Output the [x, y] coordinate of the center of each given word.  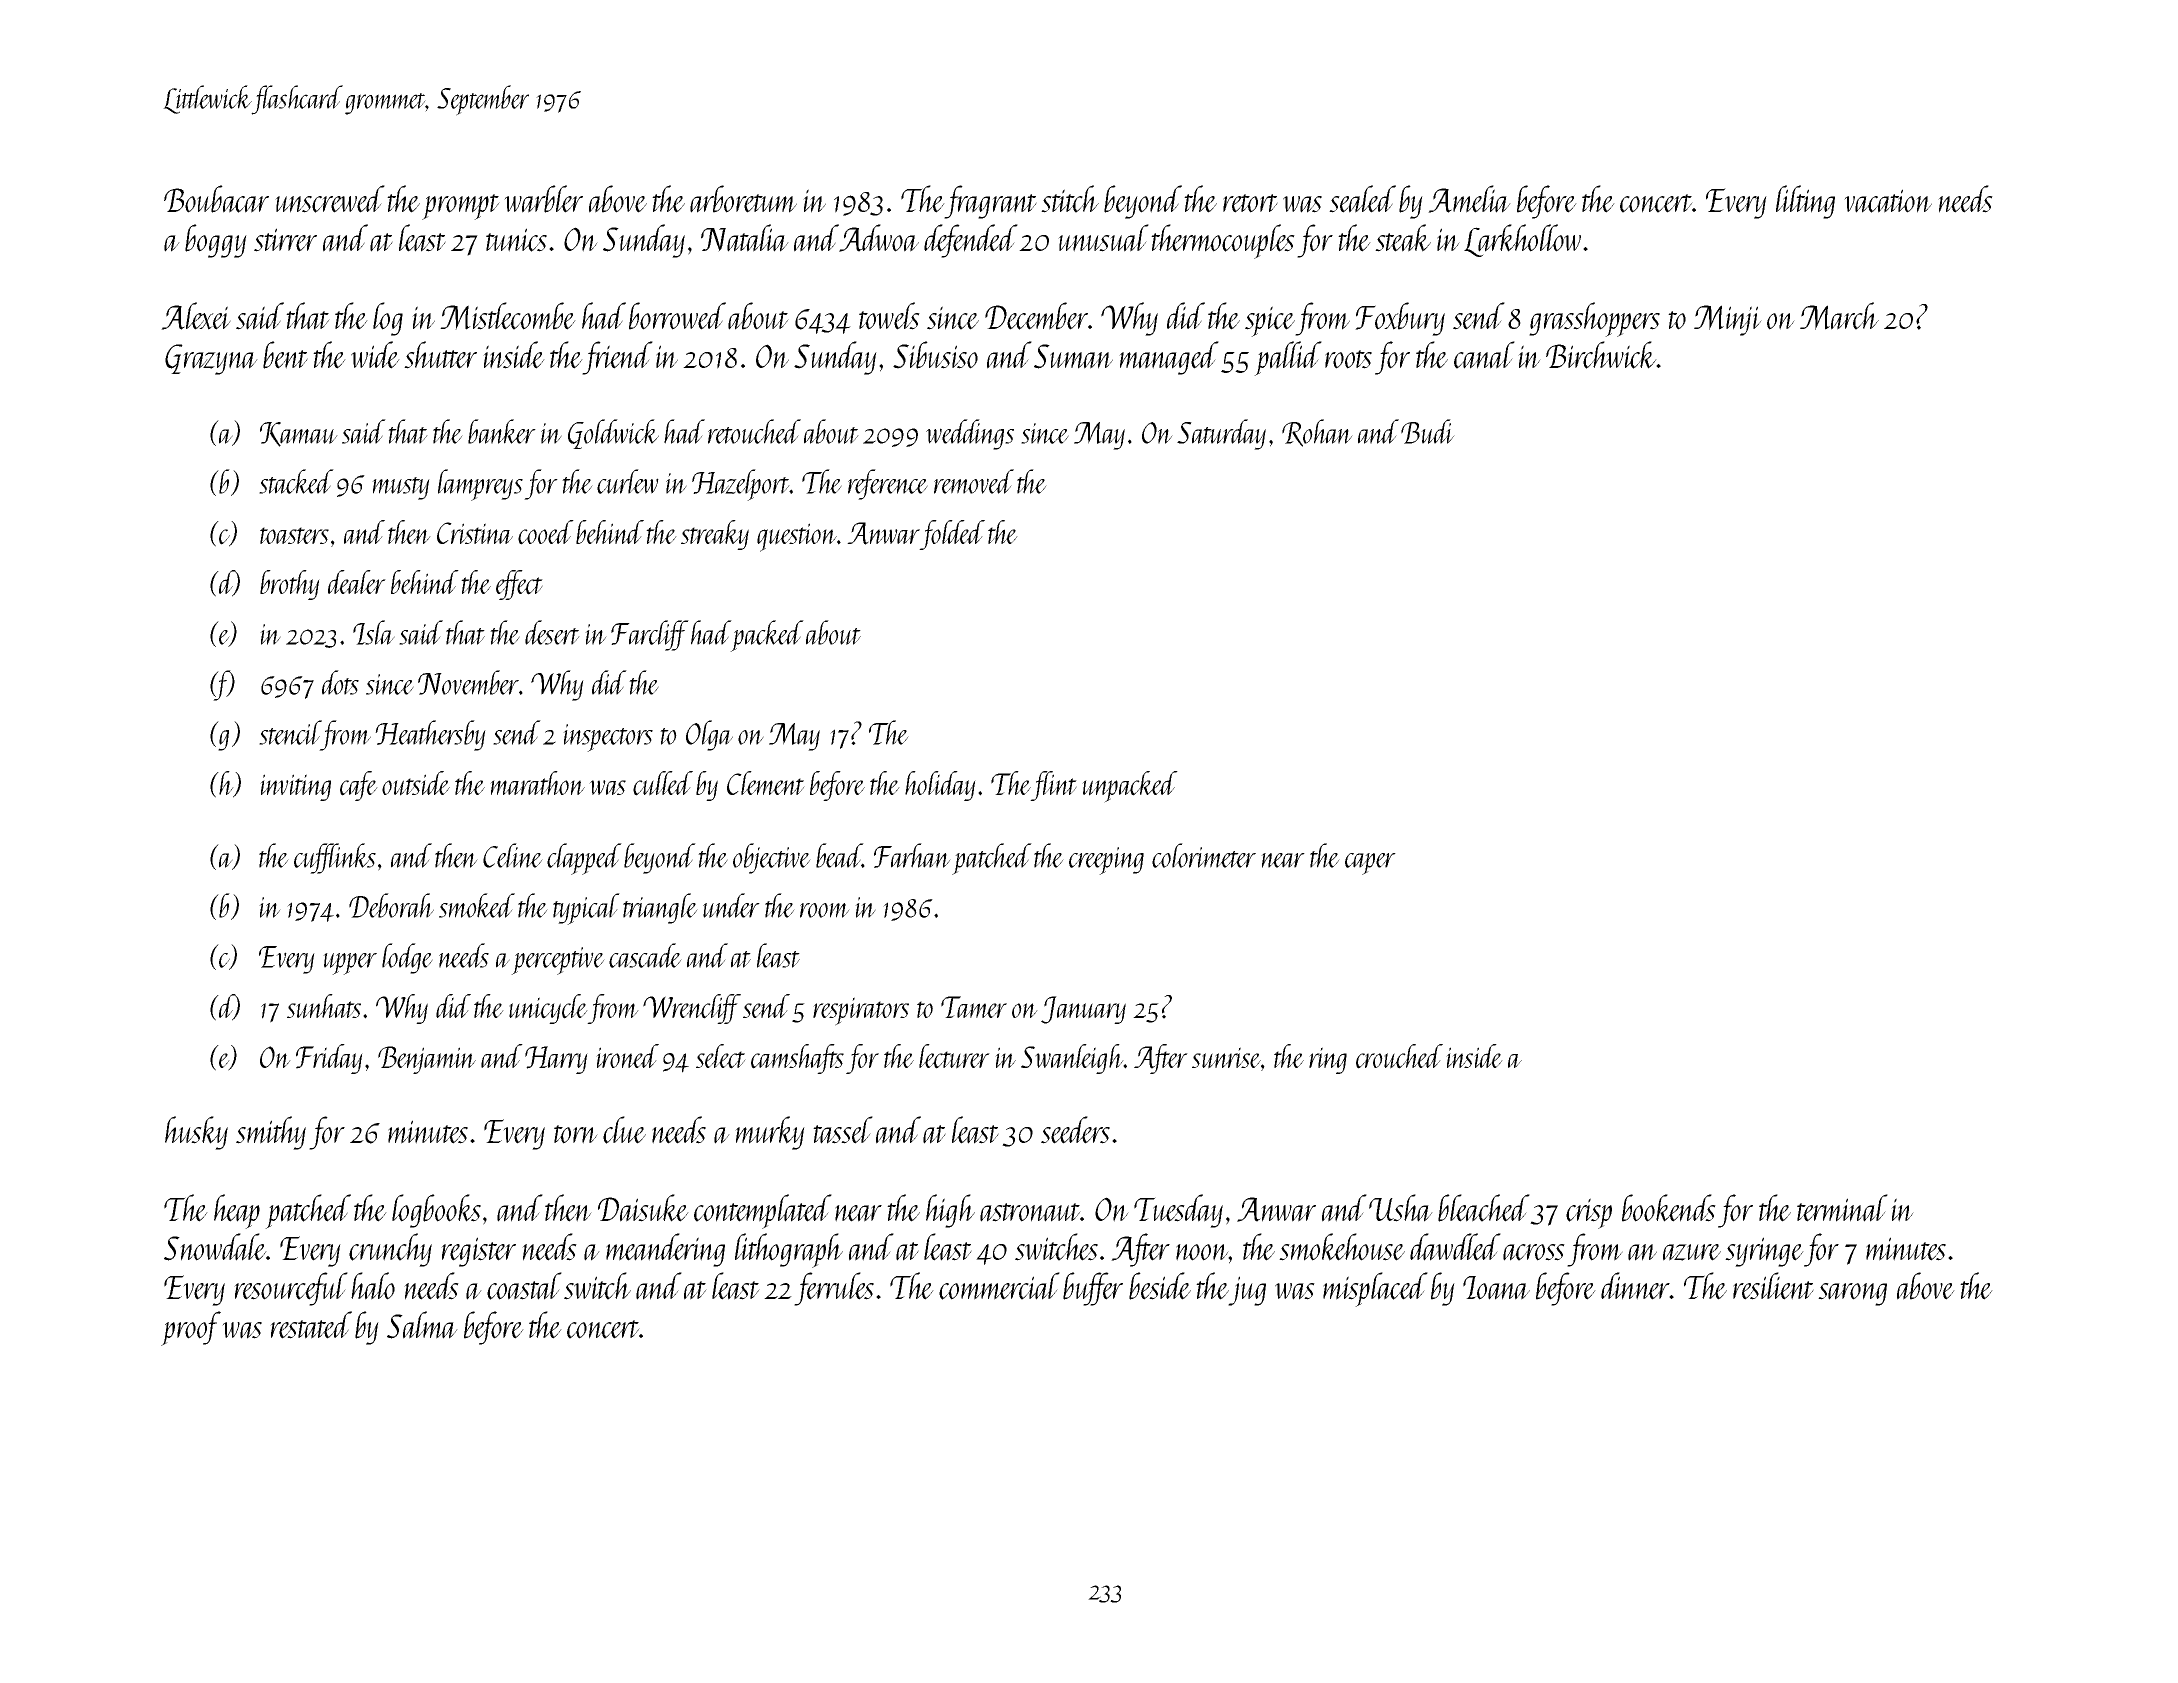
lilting [1805, 202]
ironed [627, 1056]
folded [952, 535]
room [825, 910]
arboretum [743, 199]
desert [552, 632]
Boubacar [216, 199]
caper [1370, 864]
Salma [422, 1325]
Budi [1428, 431]
